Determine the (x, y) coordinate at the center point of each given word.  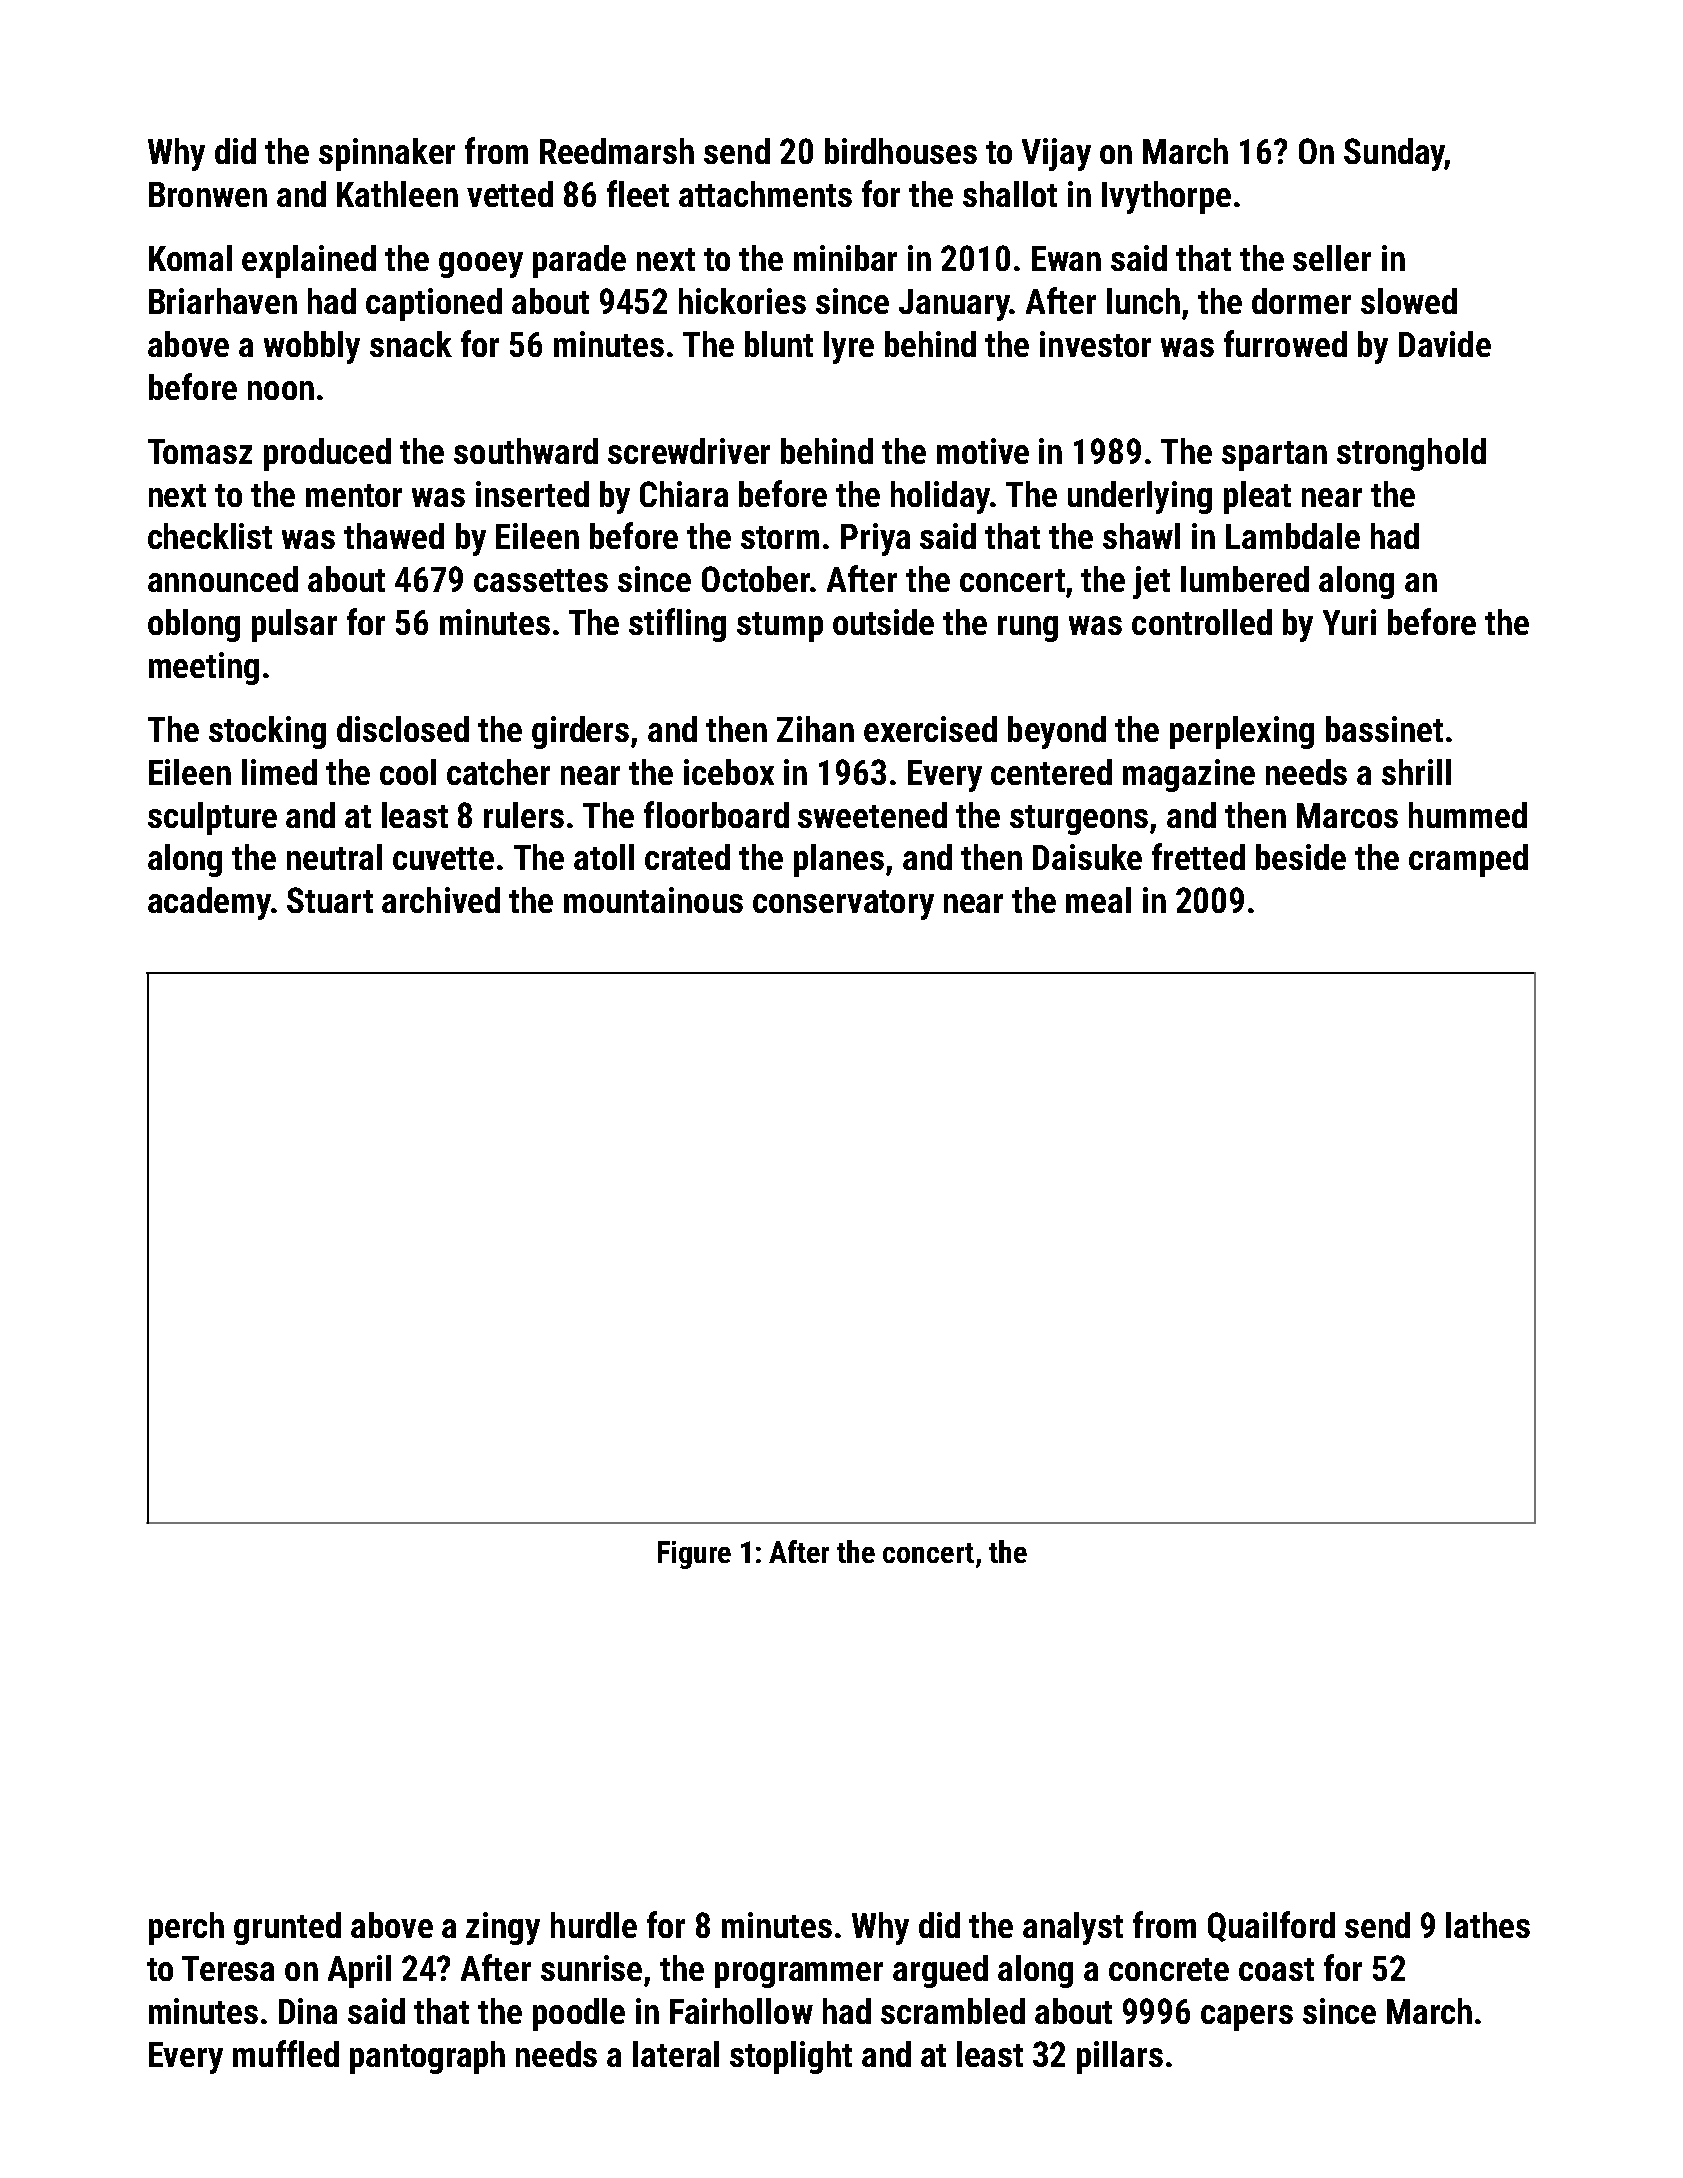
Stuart (330, 900)
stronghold (1411, 454)
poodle (579, 2014)
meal (1098, 900)
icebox (729, 772)
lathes (1488, 1925)
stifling (677, 625)
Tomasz (200, 451)
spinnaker (387, 154)
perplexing (1242, 732)
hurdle (594, 1925)
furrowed (1285, 343)
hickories (742, 301)
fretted (1198, 856)
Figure (694, 1555)
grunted (287, 1928)
